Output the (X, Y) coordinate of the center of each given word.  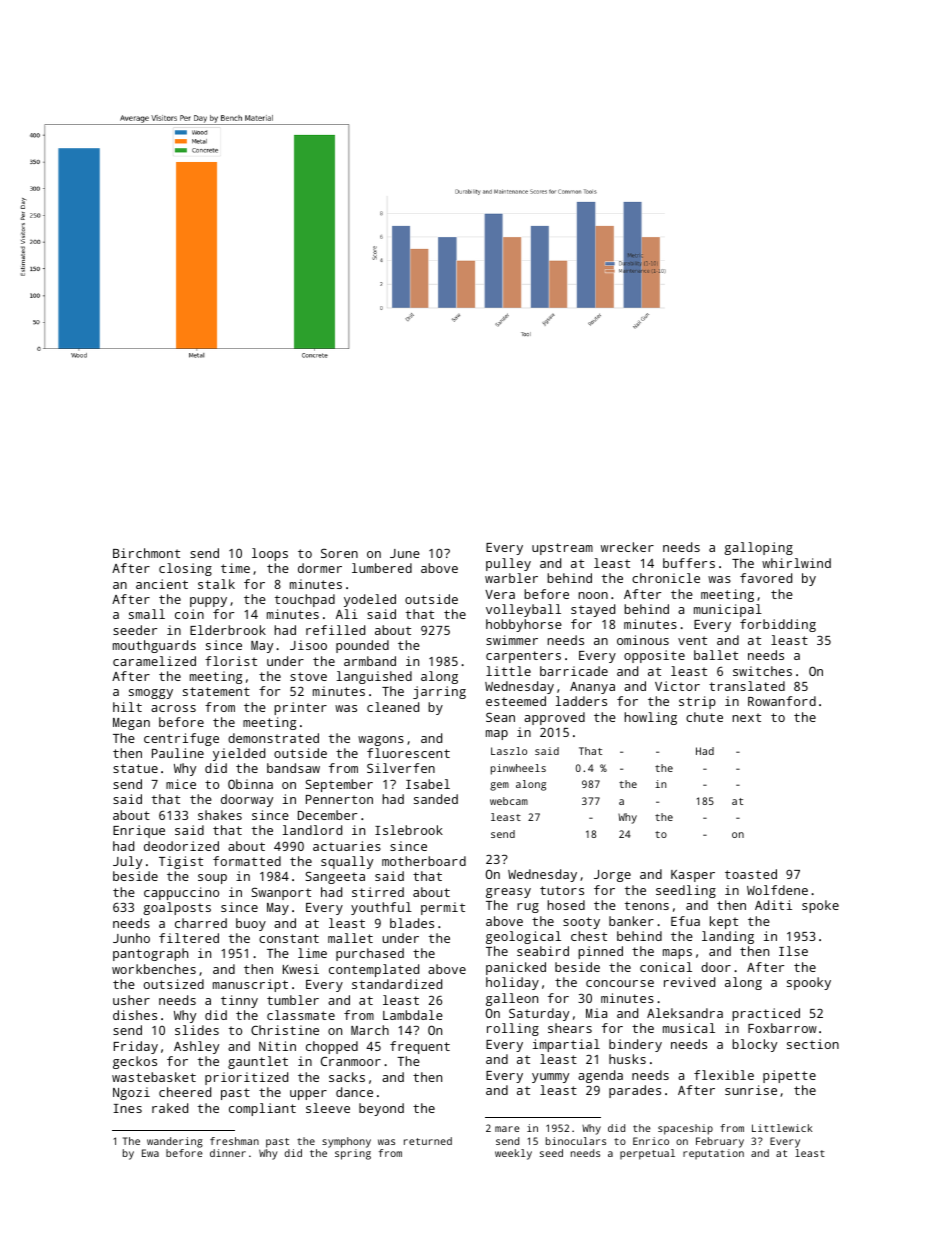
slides (197, 1030)
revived (689, 982)
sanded (436, 799)
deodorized (181, 846)
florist (231, 661)
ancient (162, 584)
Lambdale (413, 1015)
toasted (751, 874)
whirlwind (796, 563)
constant (289, 938)
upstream (562, 549)
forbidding (778, 625)
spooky (809, 983)
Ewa (150, 1153)
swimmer (512, 640)
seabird (543, 951)
